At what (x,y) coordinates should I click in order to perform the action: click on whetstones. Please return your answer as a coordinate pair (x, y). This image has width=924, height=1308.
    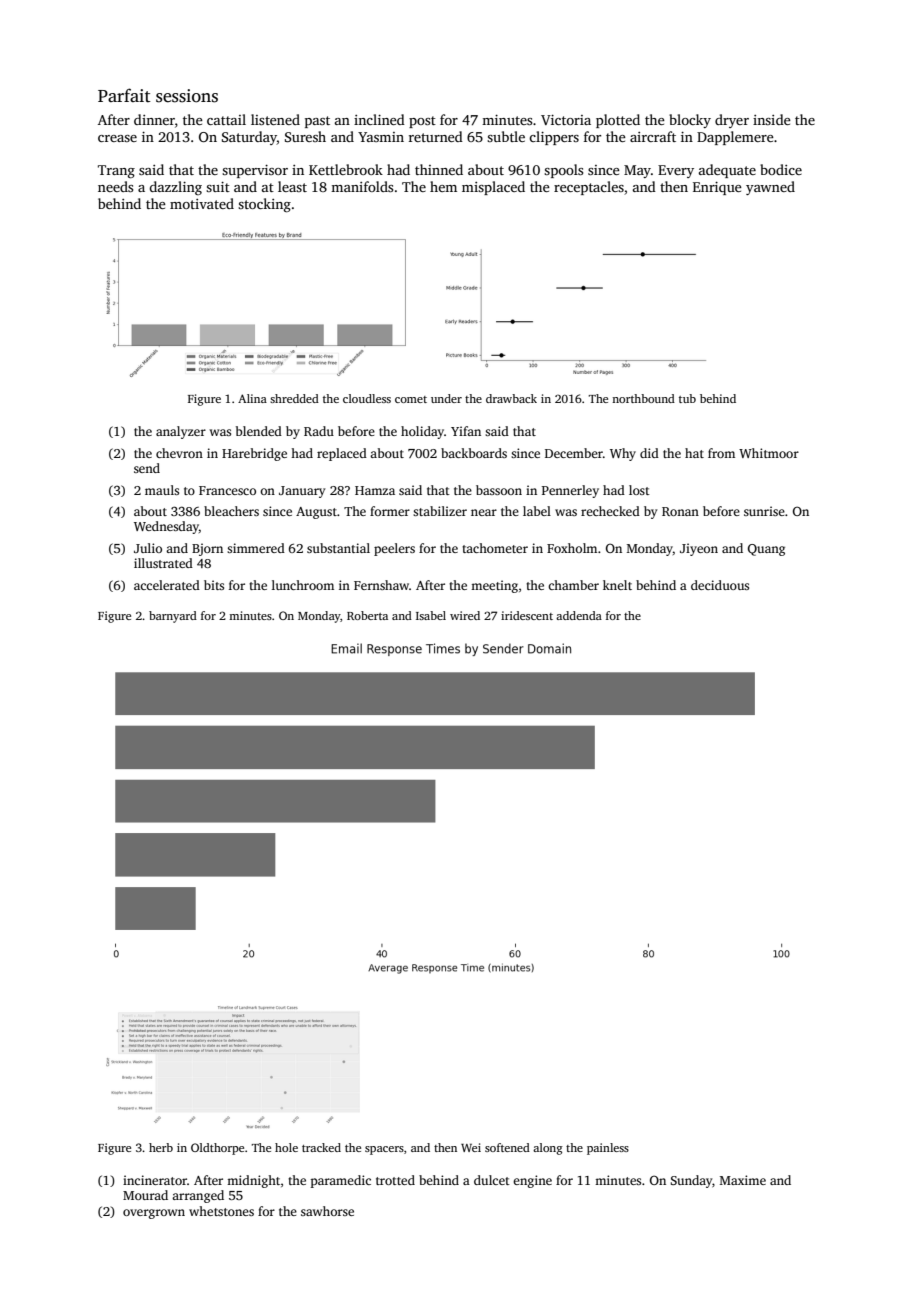
    Looking at the image, I should click on (221, 1211).
